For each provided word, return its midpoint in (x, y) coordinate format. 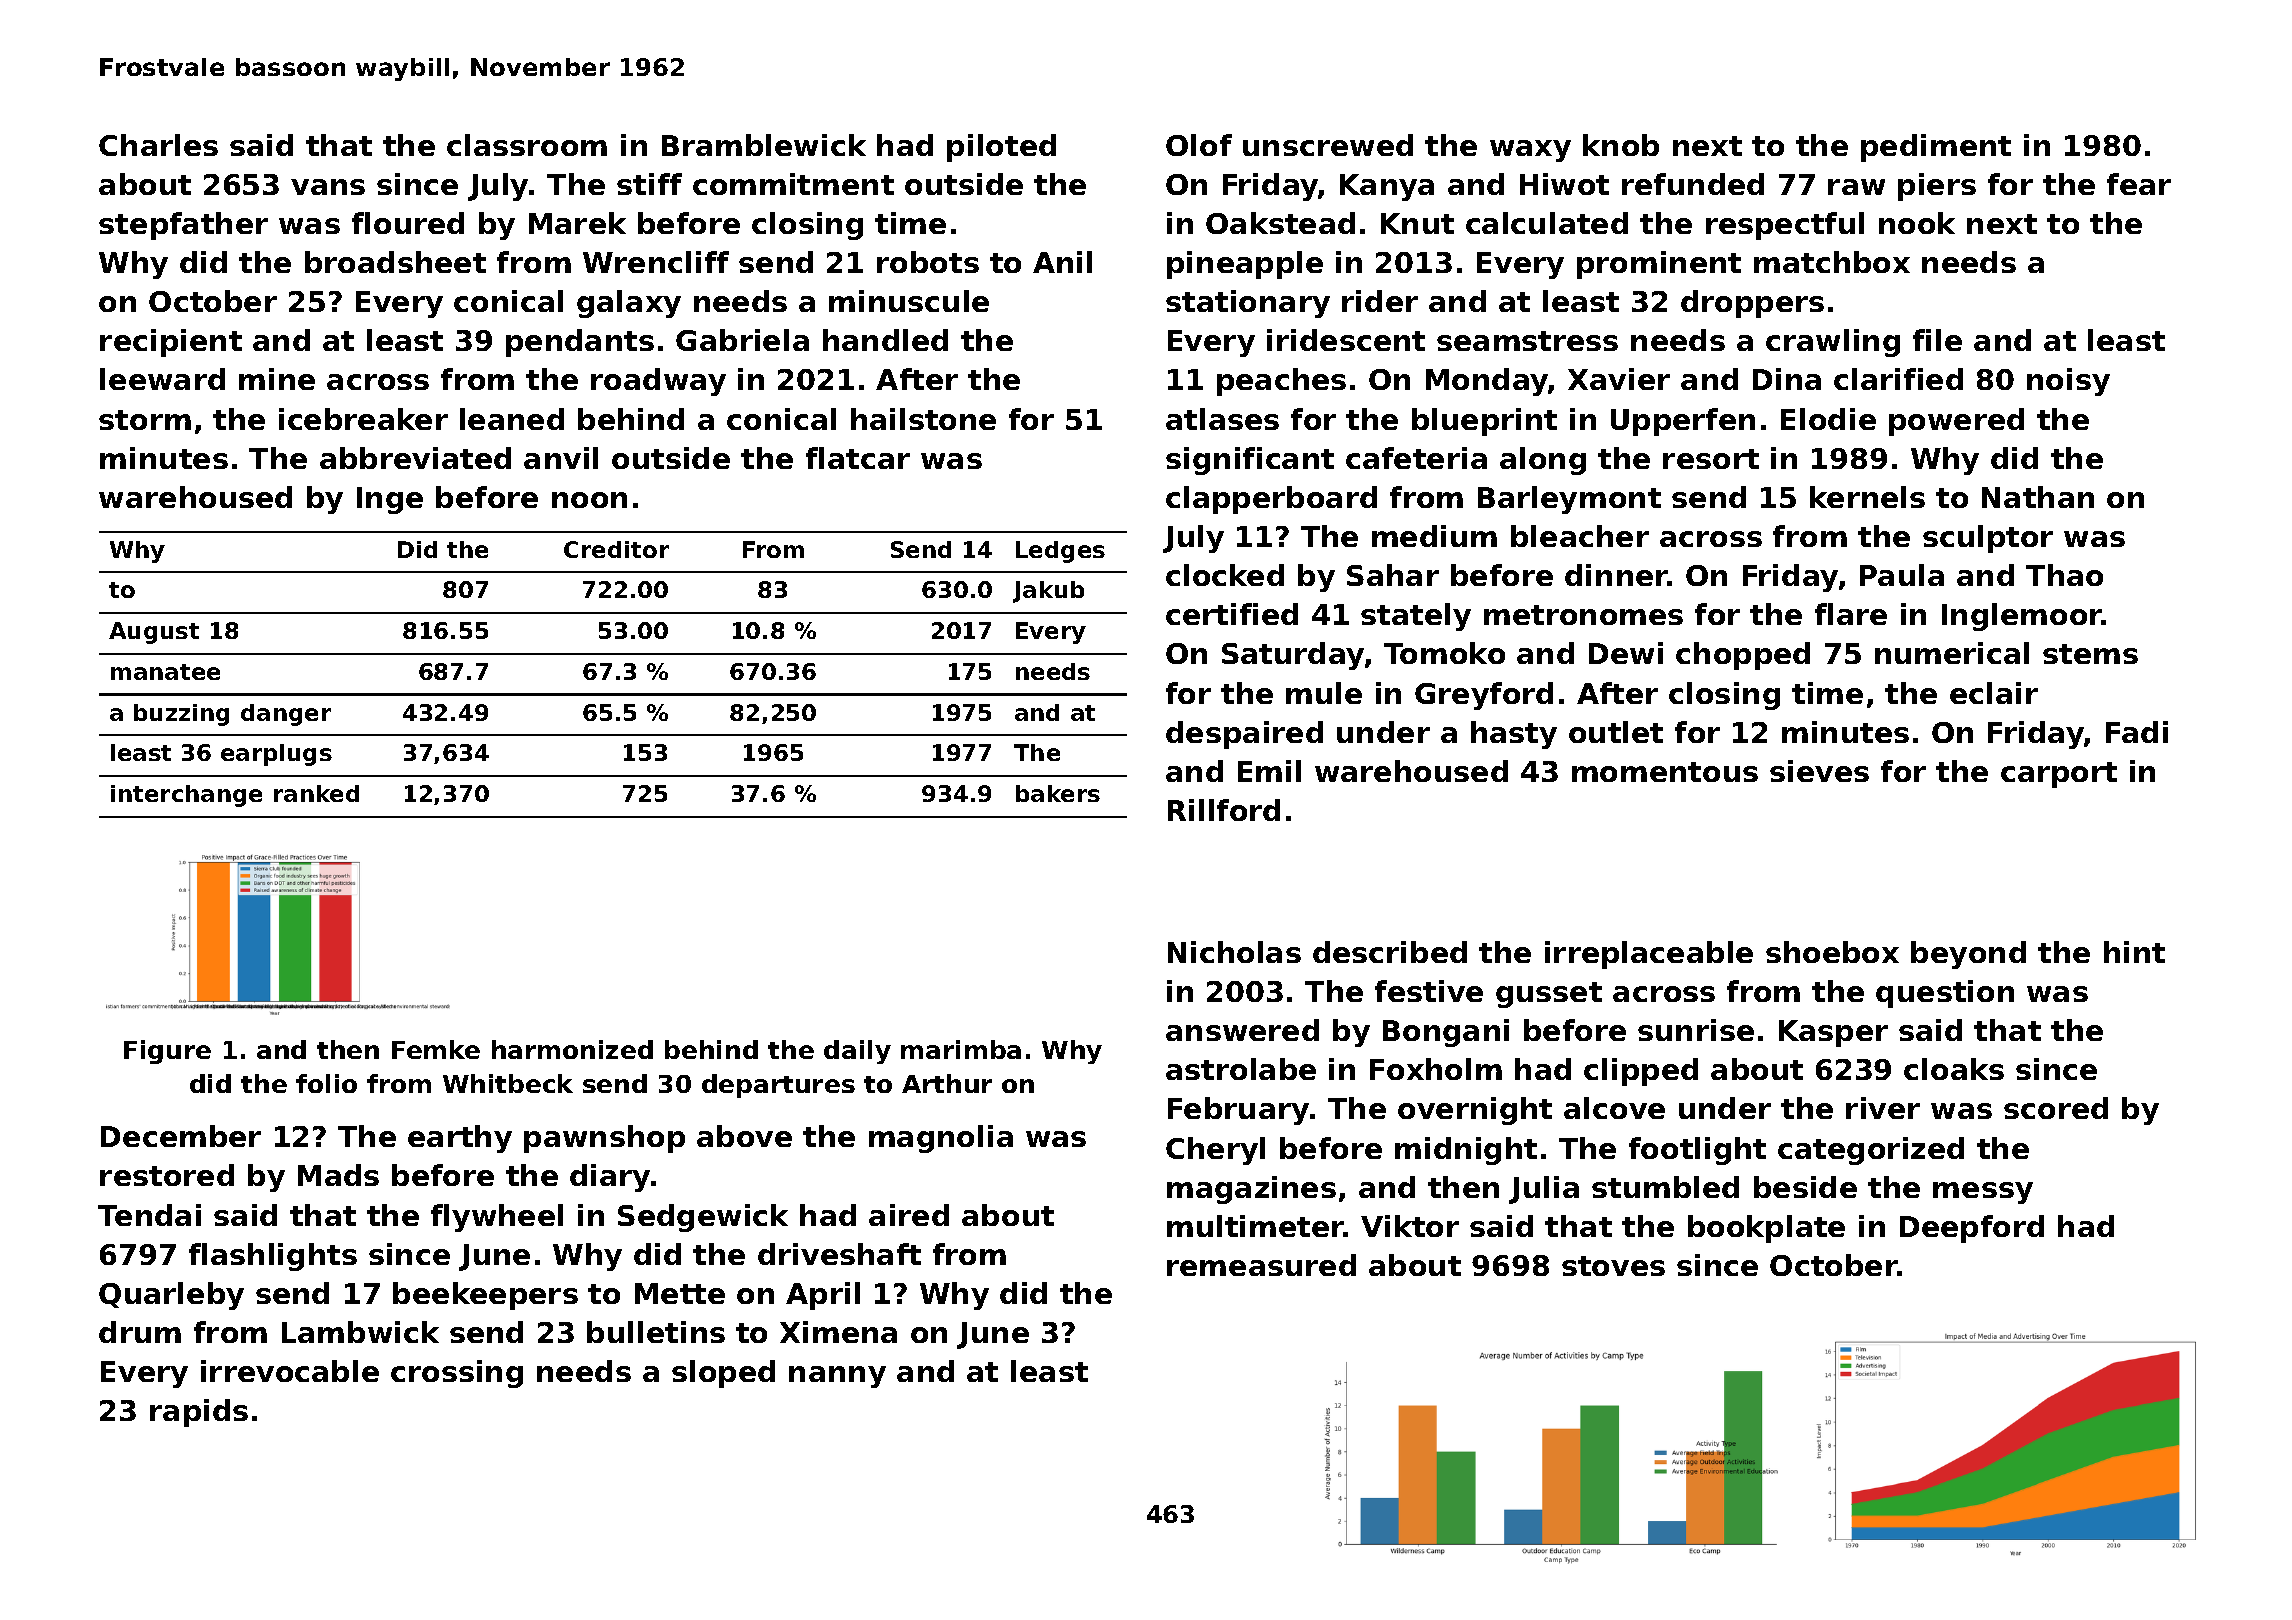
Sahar (1393, 575)
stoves (1613, 1266)
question (1945, 994)
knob (1621, 145)
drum (140, 1332)
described (1390, 952)
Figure (167, 1052)
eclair (1994, 693)
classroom (527, 145)
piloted (1001, 148)
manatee (165, 672)
